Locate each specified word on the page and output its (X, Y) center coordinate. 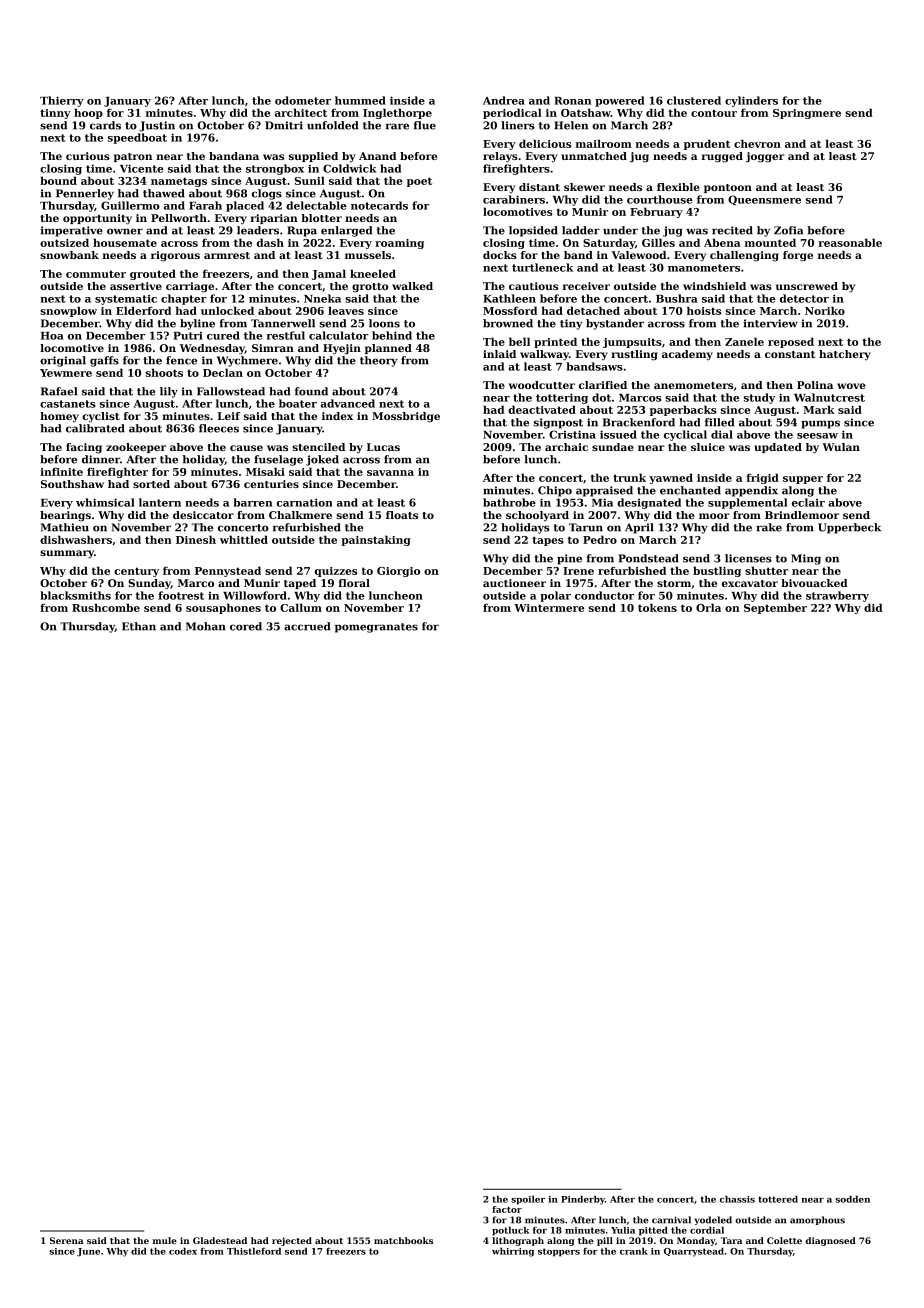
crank (634, 1251)
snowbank (69, 255)
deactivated (542, 409)
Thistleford (254, 1251)
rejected (292, 1241)
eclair (808, 502)
